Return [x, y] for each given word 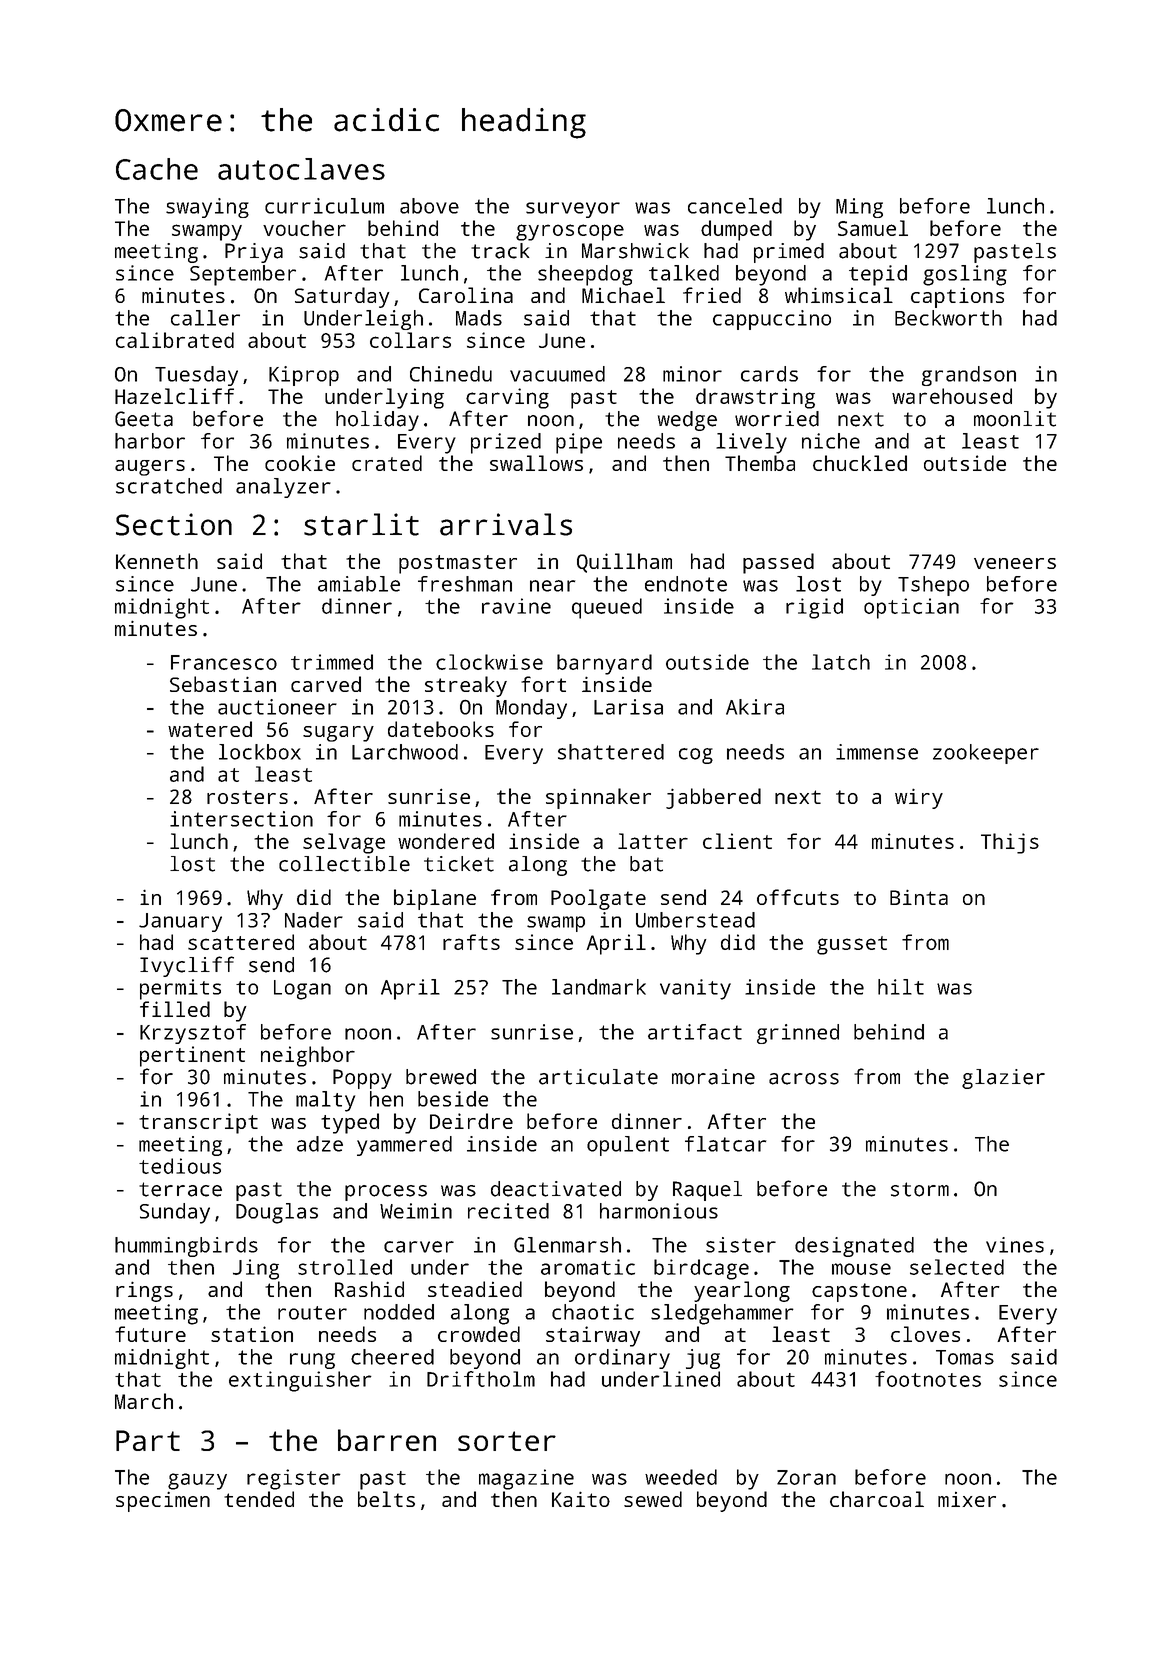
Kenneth [157, 561]
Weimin [416, 1211]
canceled [735, 206]
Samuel [873, 228]
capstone [859, 1292]
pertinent [192, 1056]
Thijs [1010, 843]
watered [210, 729]
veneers [1015, 563]
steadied [475, 1289]
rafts [471, 942]
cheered [392, 1357]
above [429, 206]
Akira [755, 707]
